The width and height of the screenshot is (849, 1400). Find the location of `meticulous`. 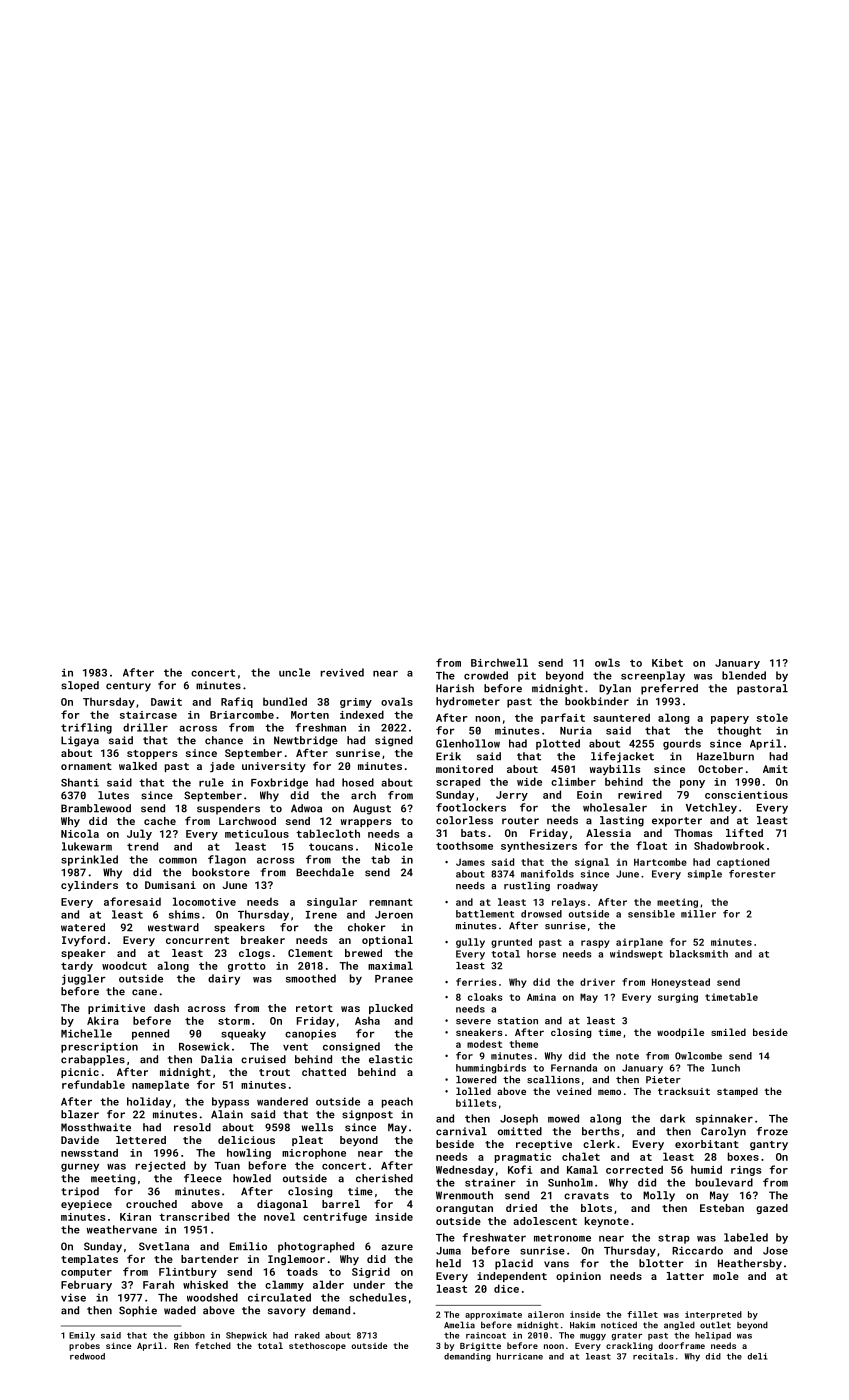

meticulous is located at coordinates (257, 833).
